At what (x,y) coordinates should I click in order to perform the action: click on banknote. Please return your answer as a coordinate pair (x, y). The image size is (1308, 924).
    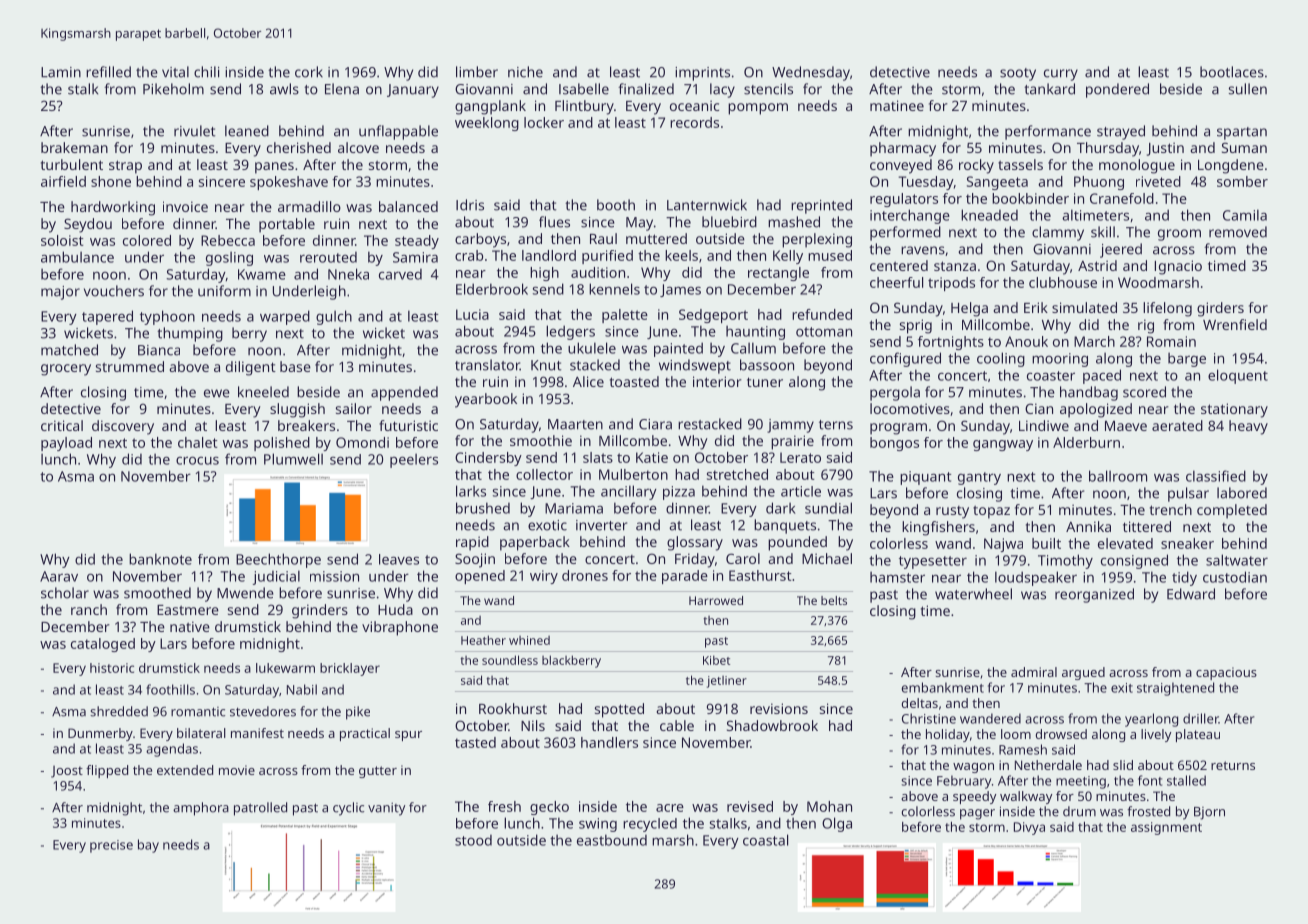
    Looking at the image, I should click on (160, 559).
